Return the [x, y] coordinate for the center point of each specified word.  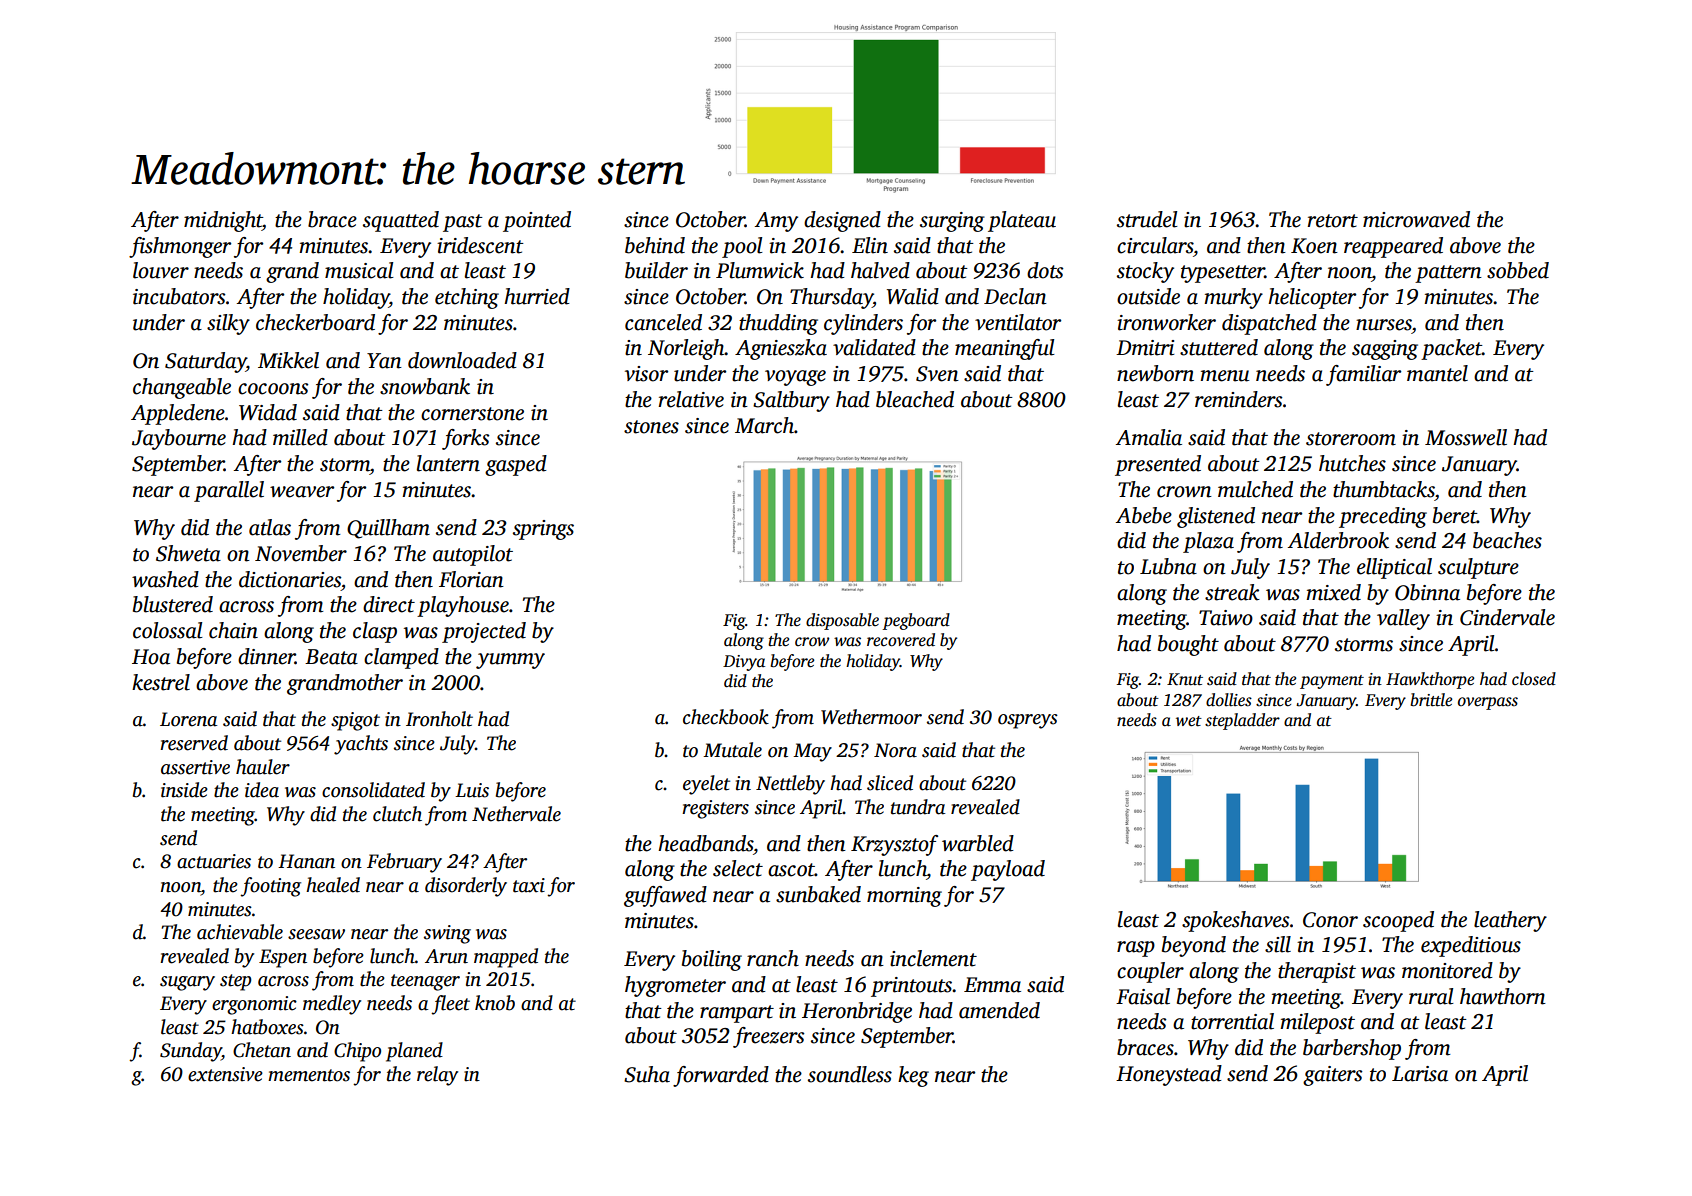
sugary [187, 983]
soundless [850, 1074]
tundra [918, 807]
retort [1333, 221]
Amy [776, 222]
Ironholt [439, 719]
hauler [263, 767]
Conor [1330, 920]
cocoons [273, 389]
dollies [1229, 700]
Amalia [1149, 437]
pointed [537, 221]
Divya [744, 663]
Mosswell [1466, 437]
